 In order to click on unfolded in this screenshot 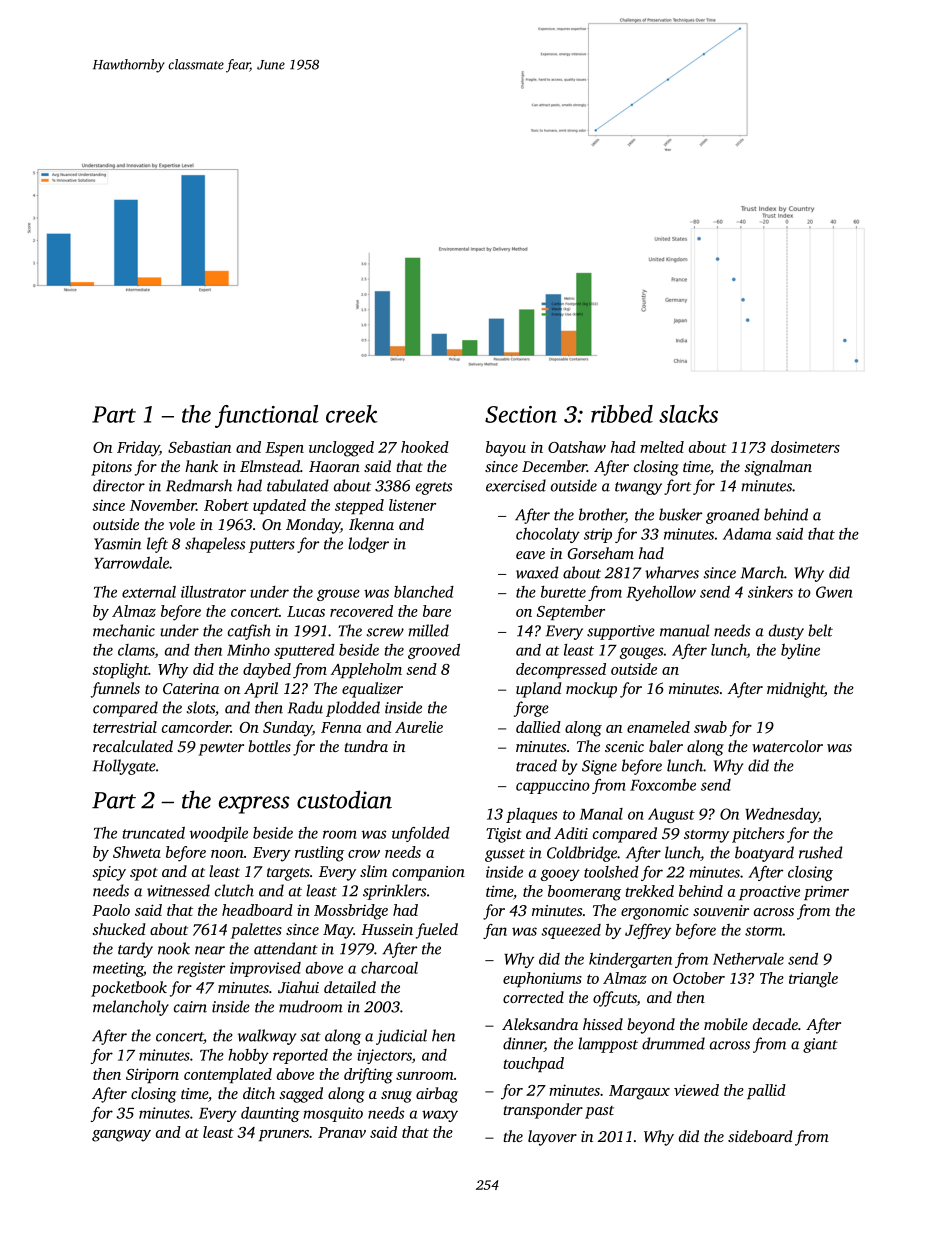, I will do `click(421, 834)`.
